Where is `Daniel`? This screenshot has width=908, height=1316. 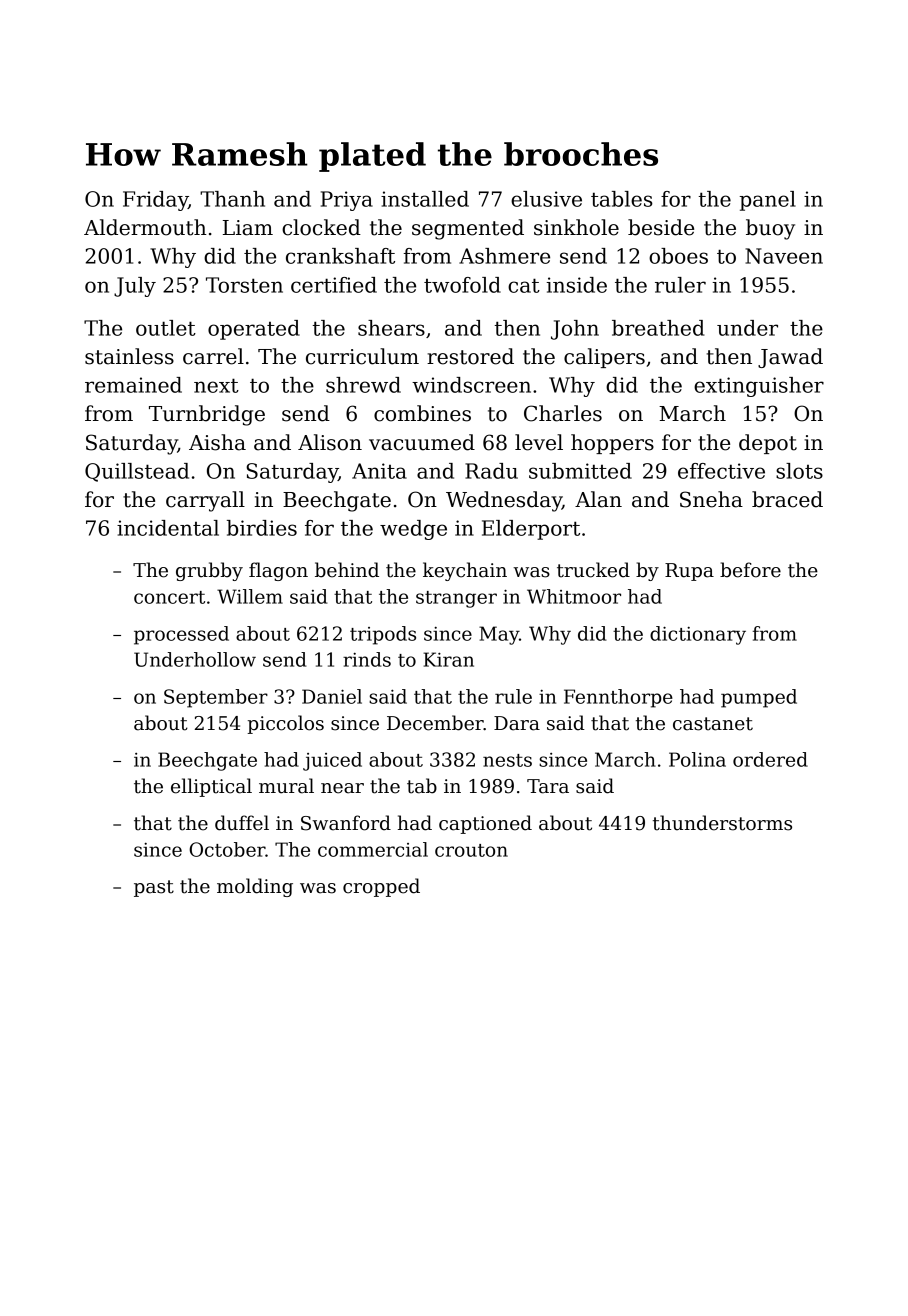 Daniel is located at coordinates (332, 696).
